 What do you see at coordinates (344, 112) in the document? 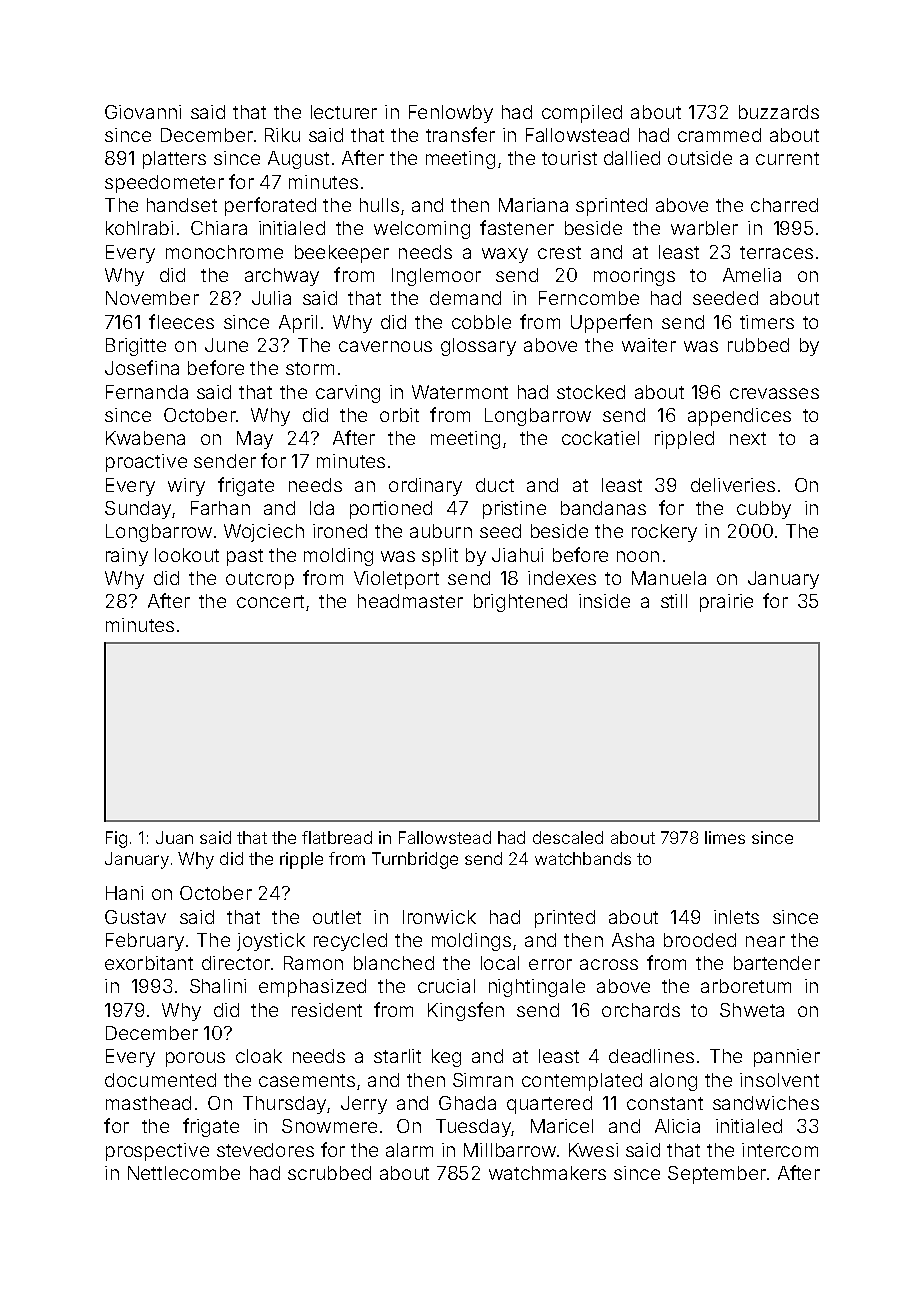
I see `lecturer` at bounding box center [344, 112].
